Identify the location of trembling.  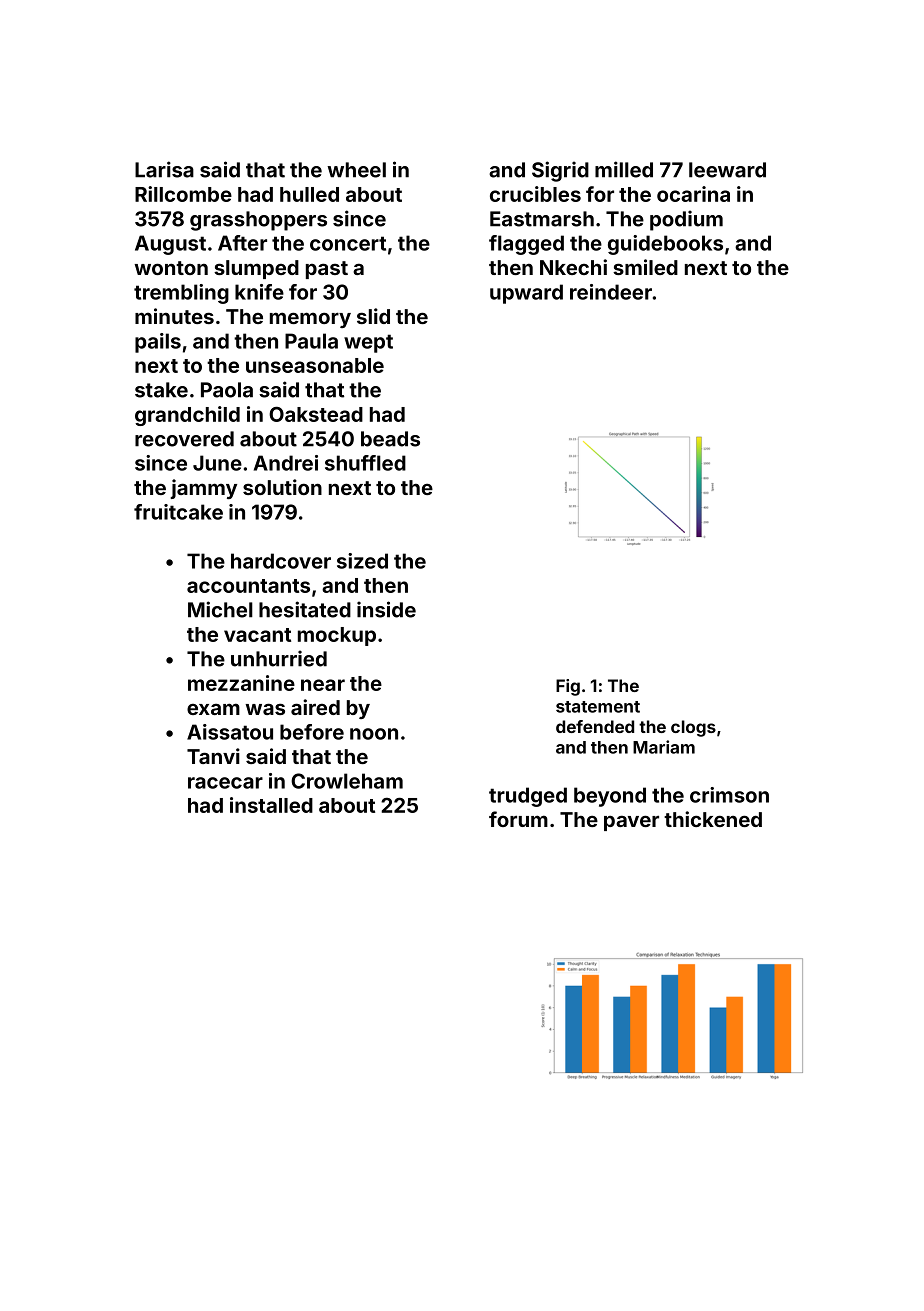
(181, 294).
